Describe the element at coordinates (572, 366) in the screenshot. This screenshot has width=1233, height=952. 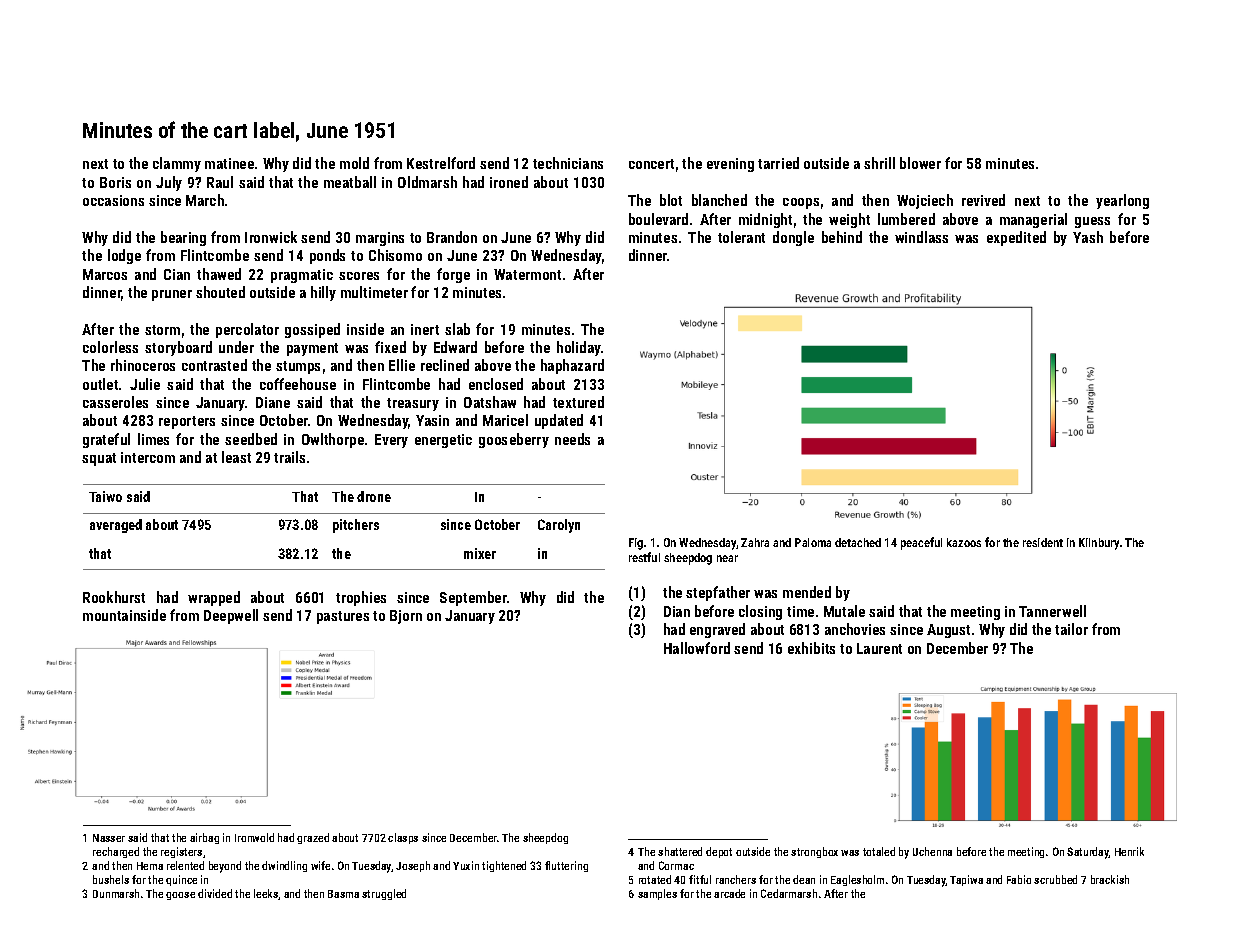
I see `haphazard` at that location.
